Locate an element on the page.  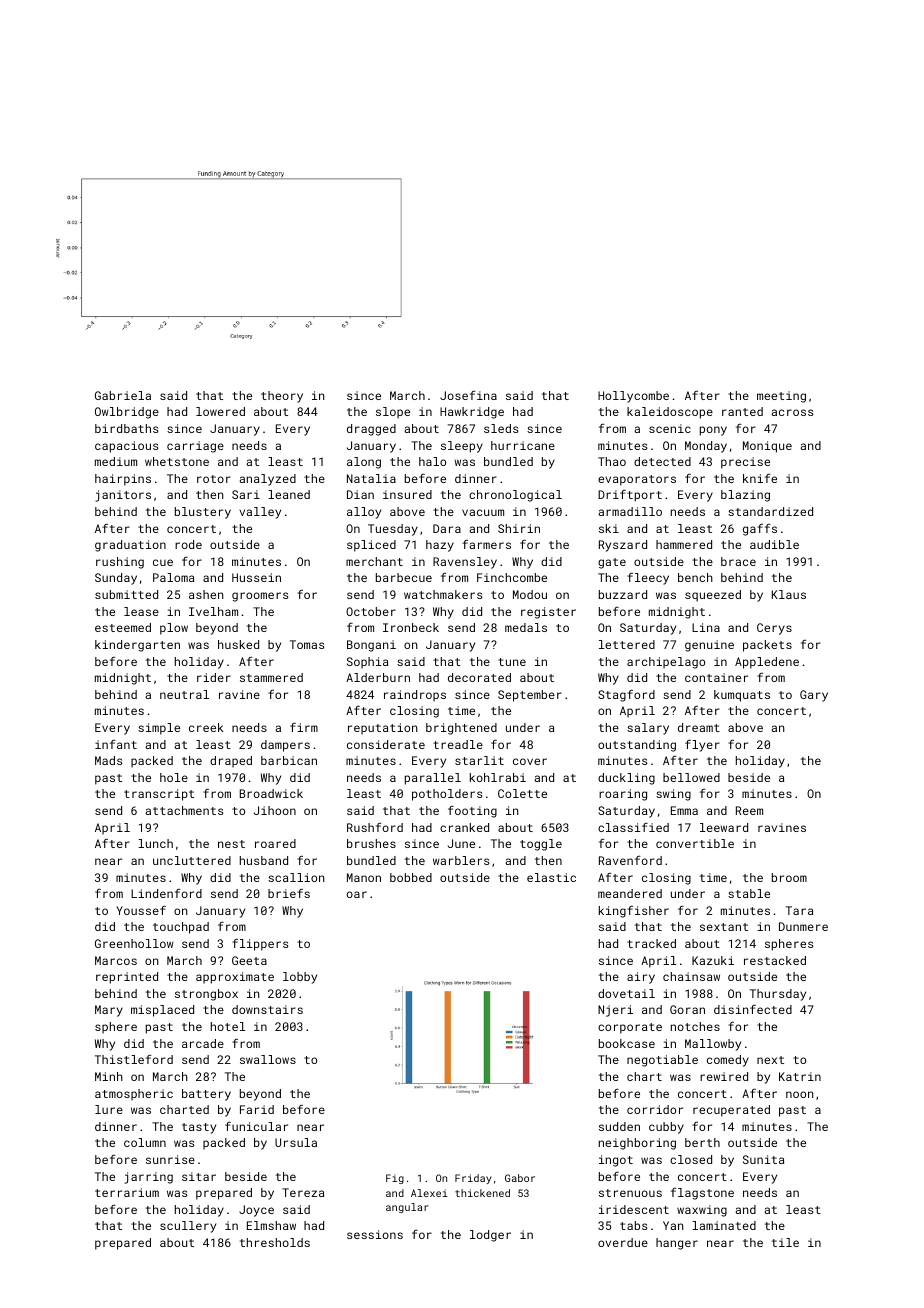
valley is located at coordinates (260, 513).
